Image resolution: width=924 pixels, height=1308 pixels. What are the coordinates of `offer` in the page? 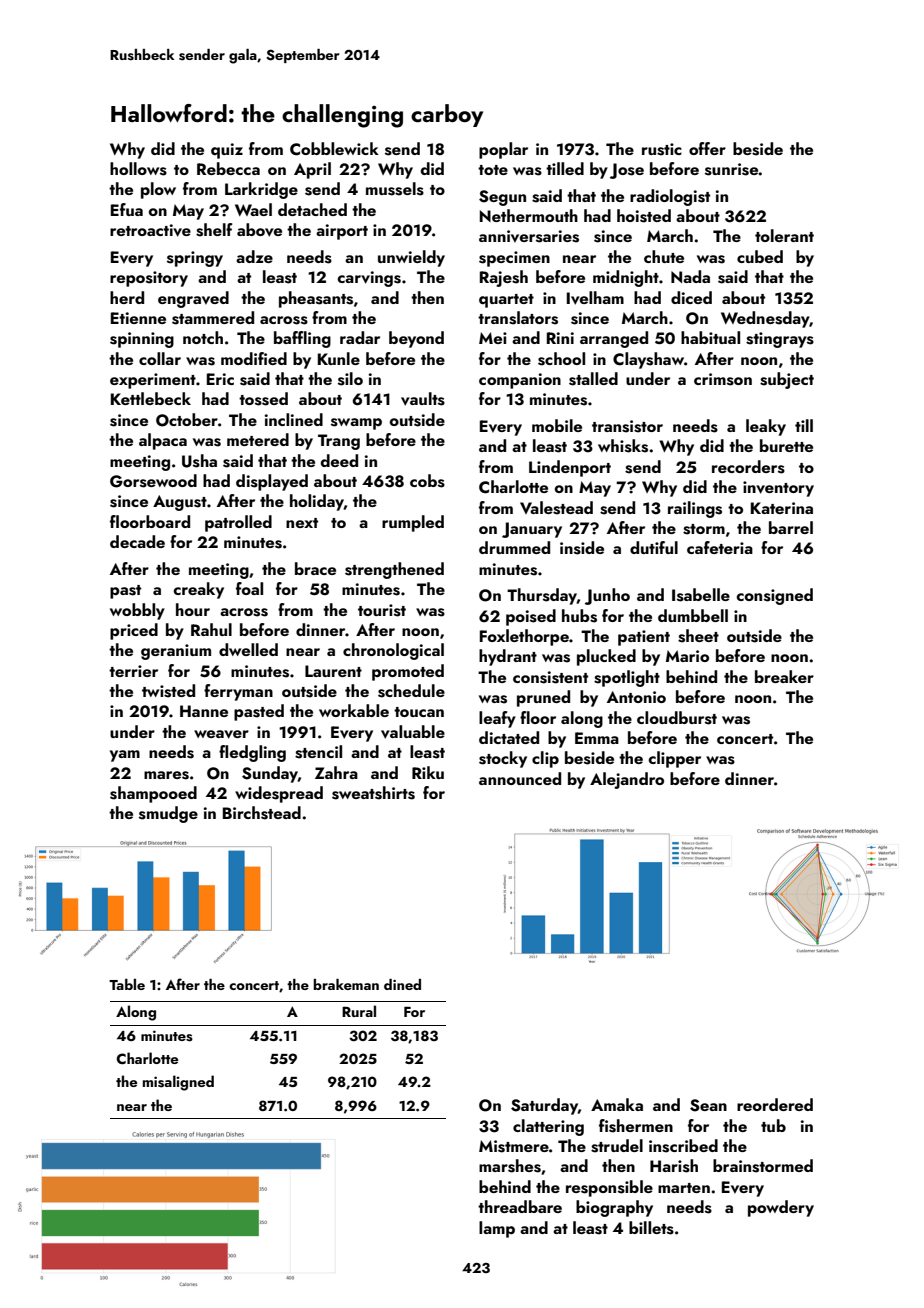 It's located at (707, 148).
